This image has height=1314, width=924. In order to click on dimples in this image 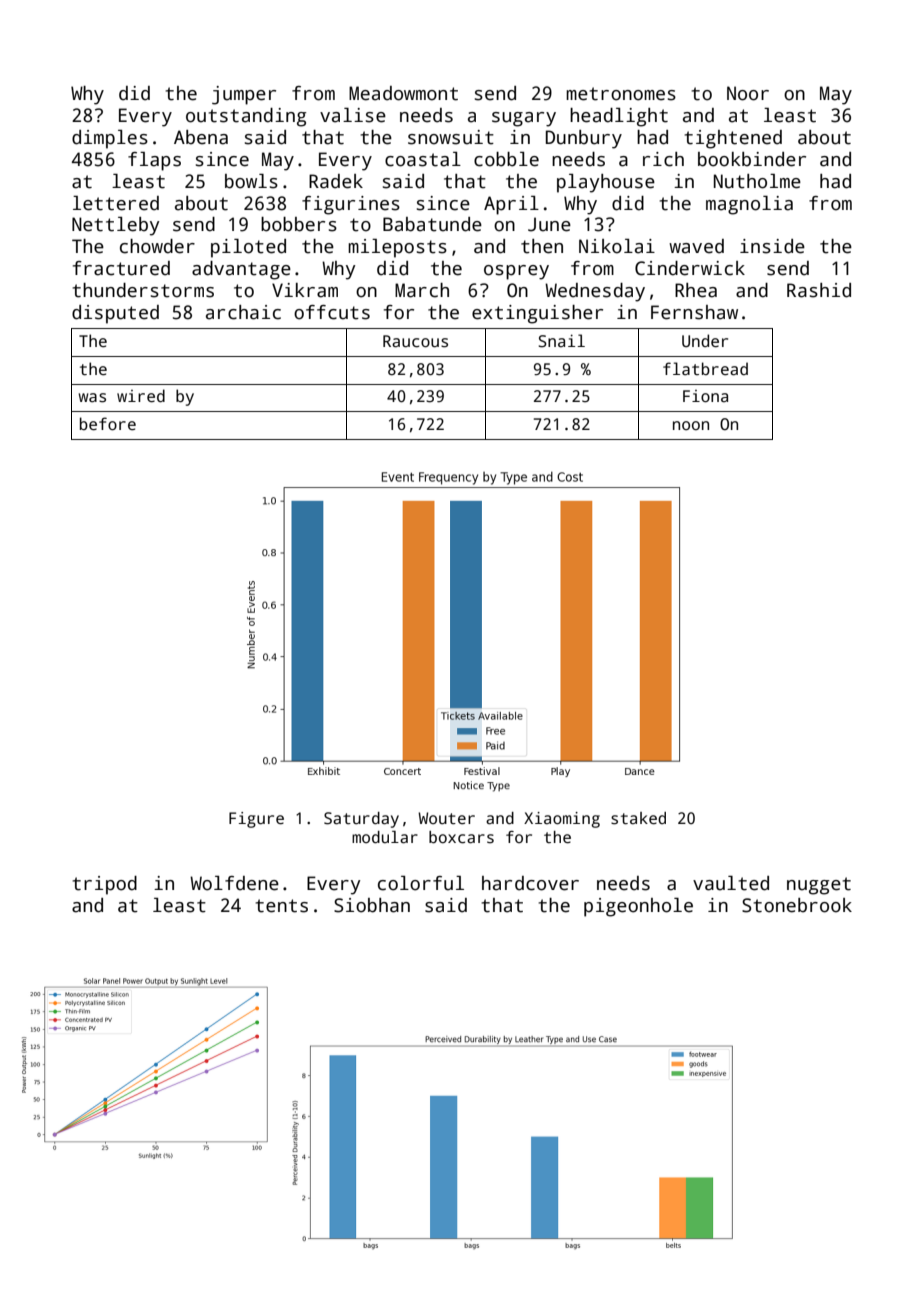, I will do `click(110, 139)`.
